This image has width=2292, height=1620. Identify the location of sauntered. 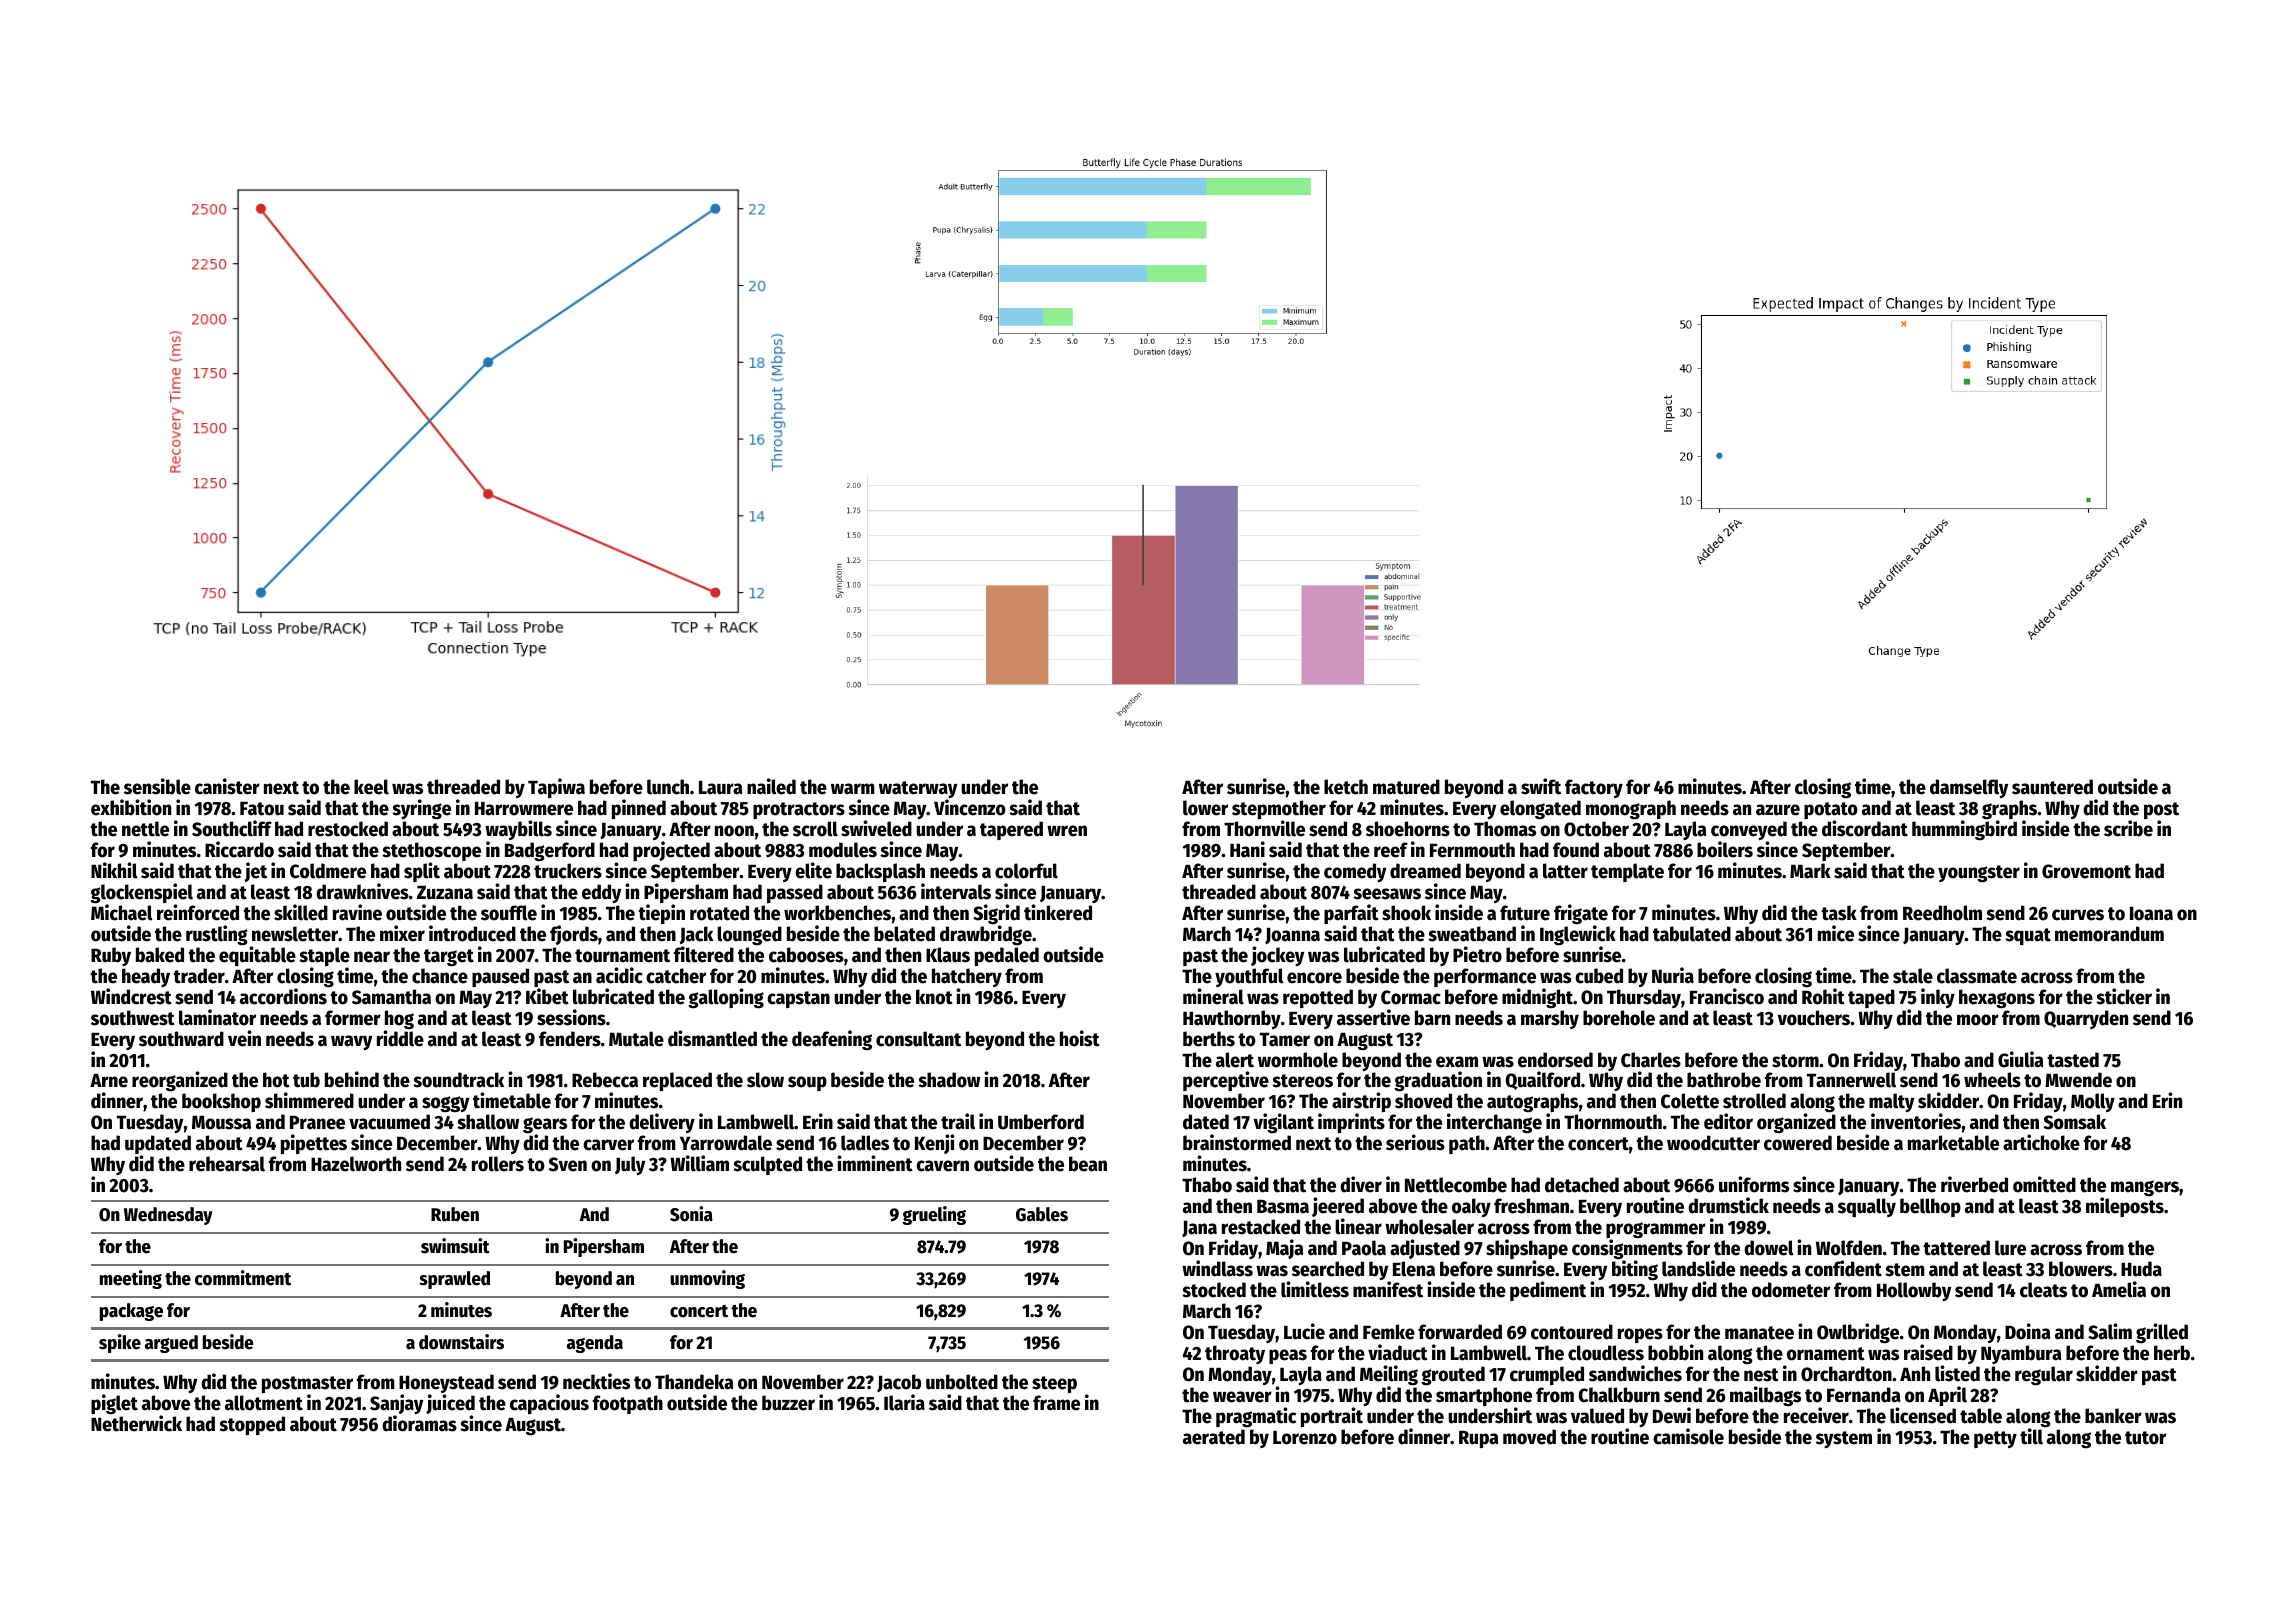
(2052, 787).
